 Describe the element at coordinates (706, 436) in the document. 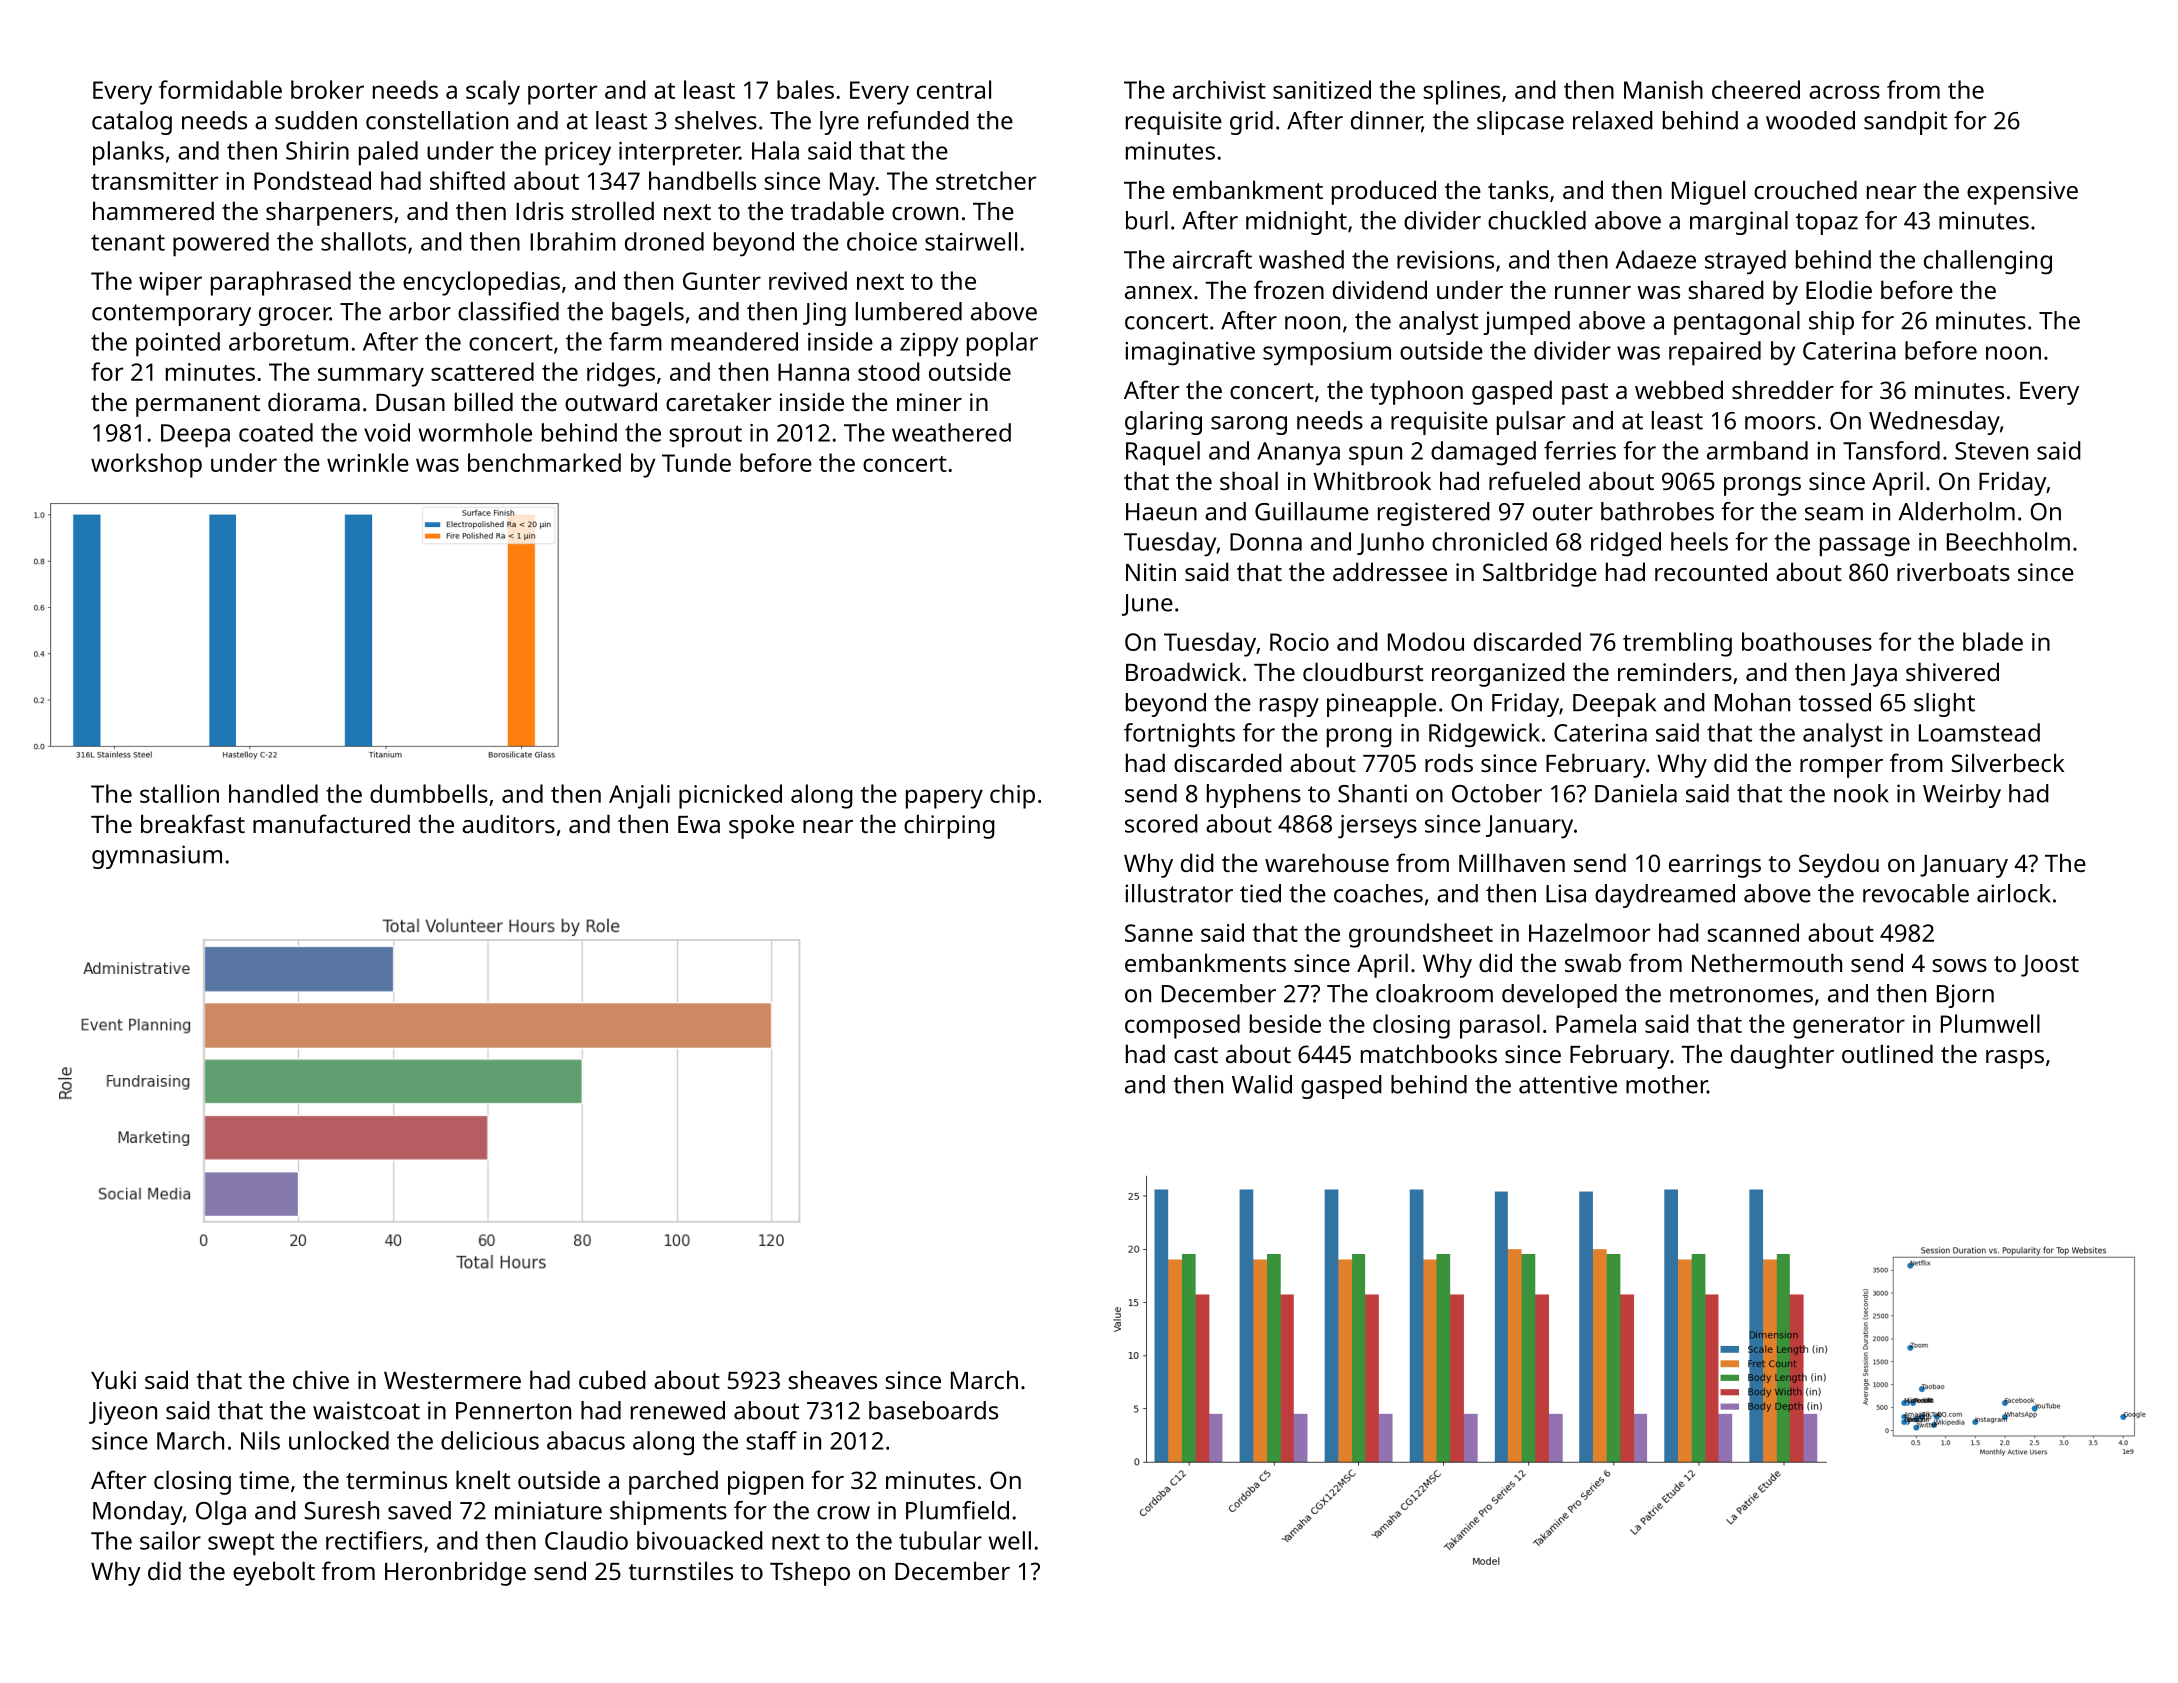

I see `sprout` at that location.
